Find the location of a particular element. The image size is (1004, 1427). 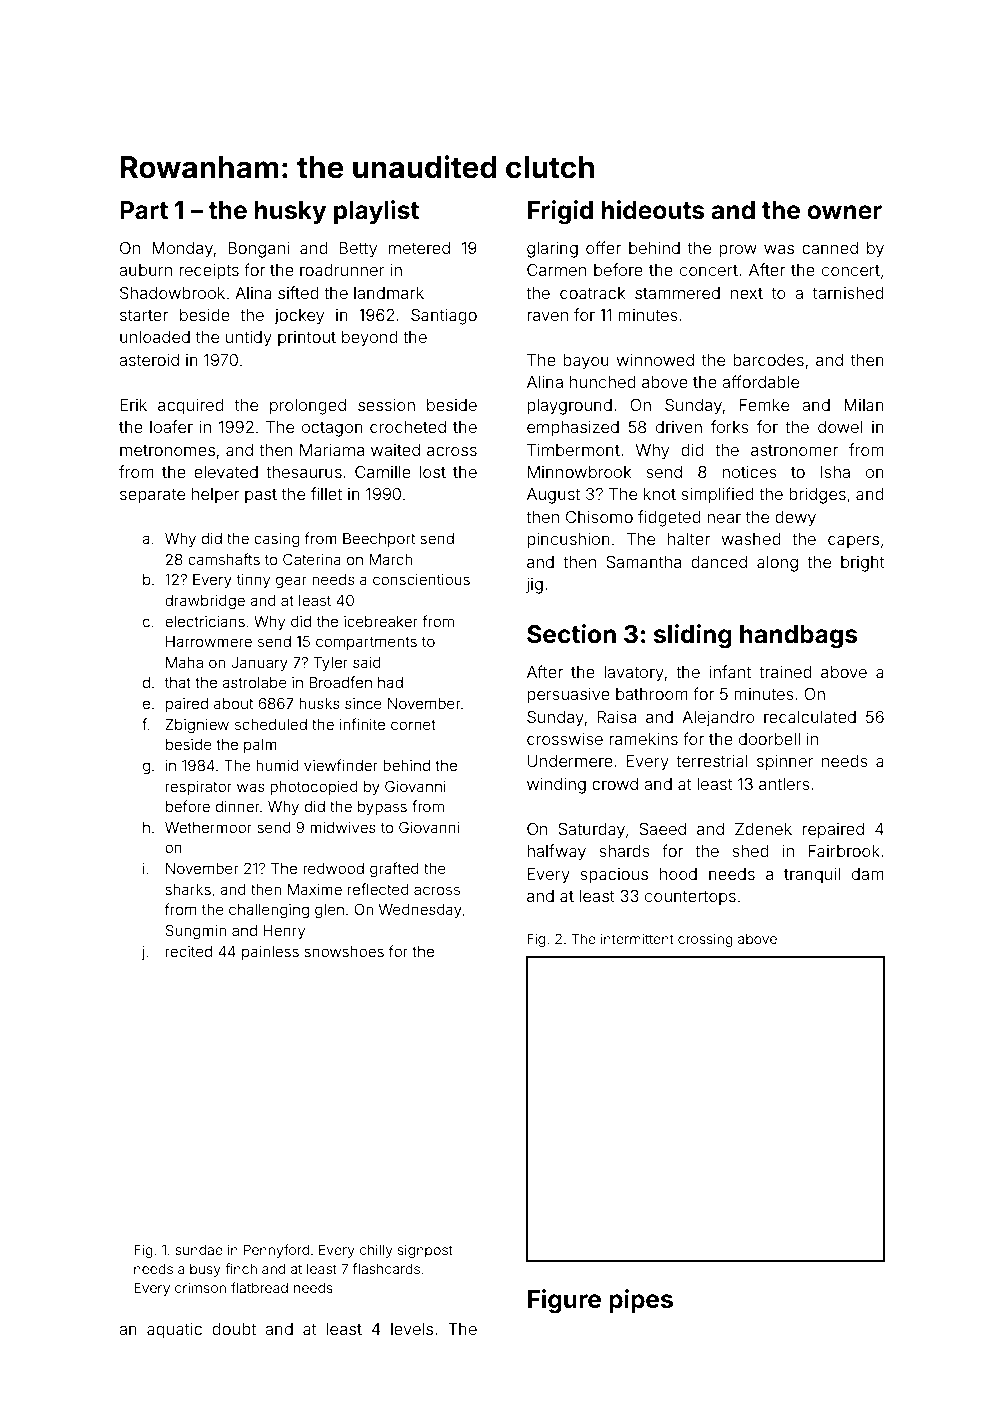

recalculated is located at coordinates (810, 717).
